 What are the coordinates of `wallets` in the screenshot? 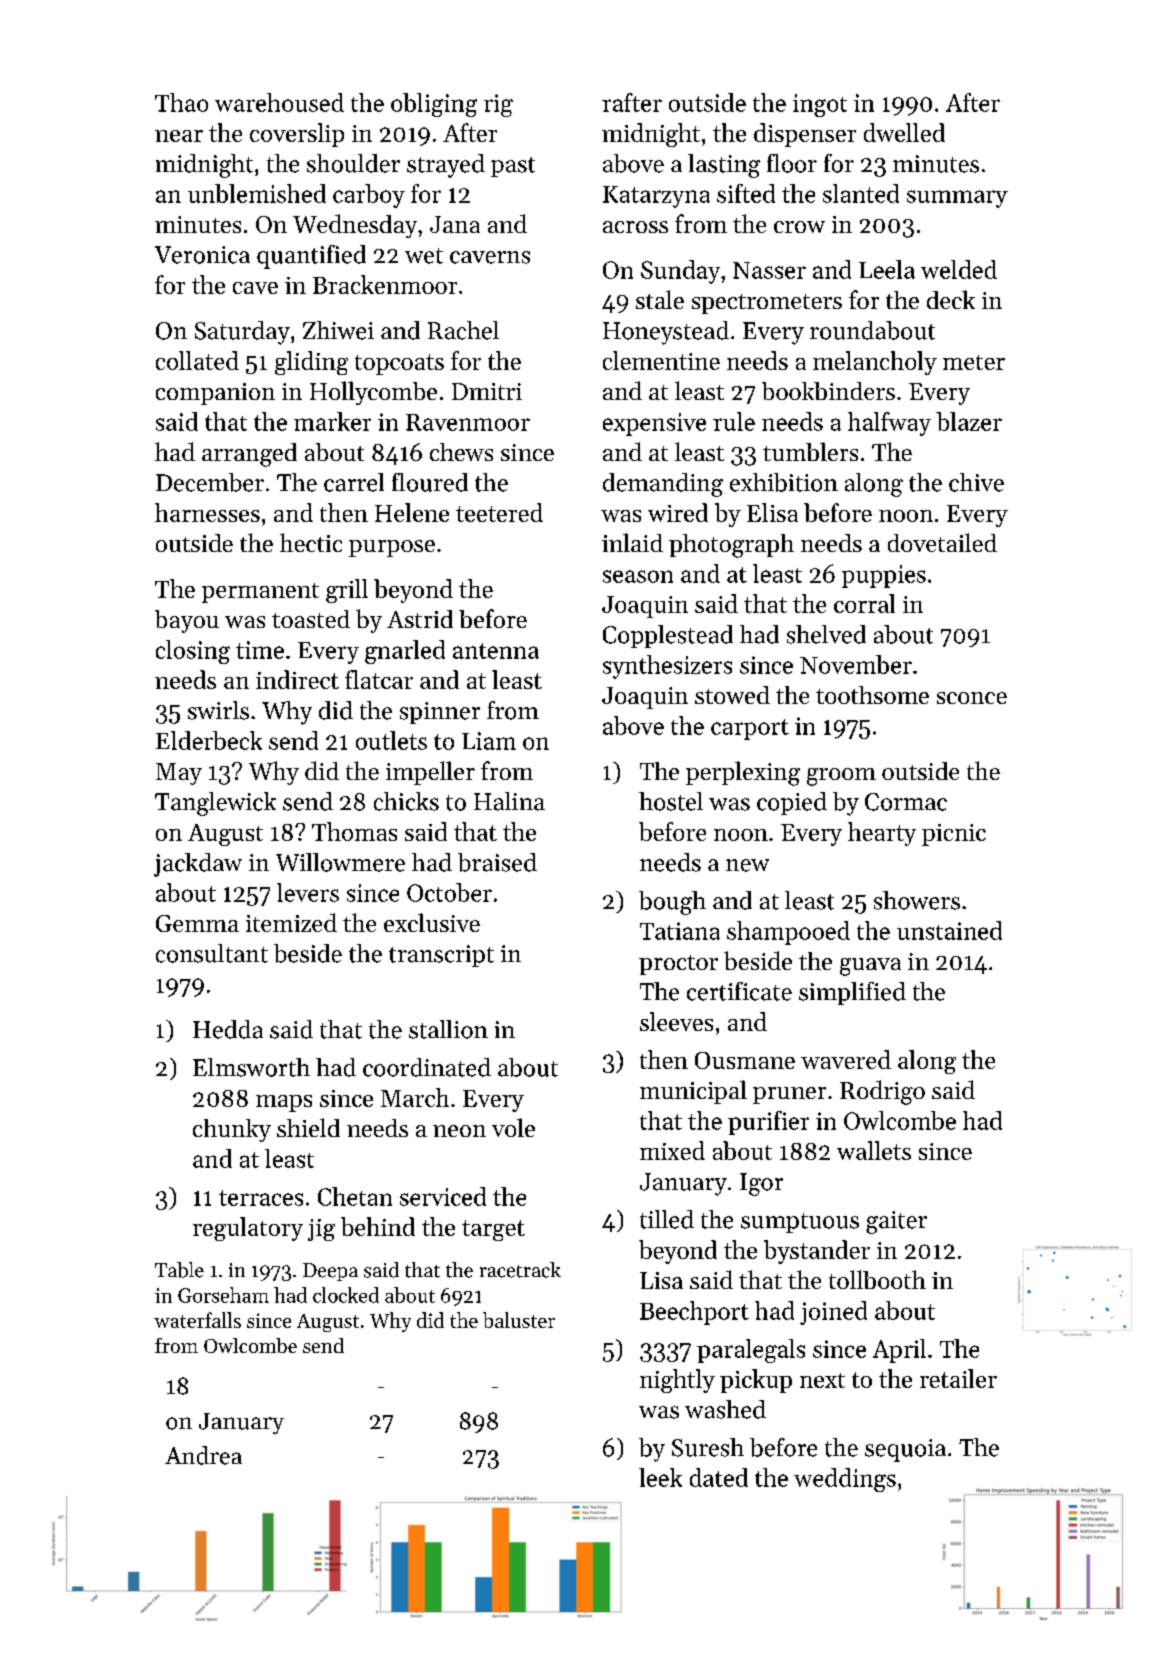 It's located at (874, 1150).
